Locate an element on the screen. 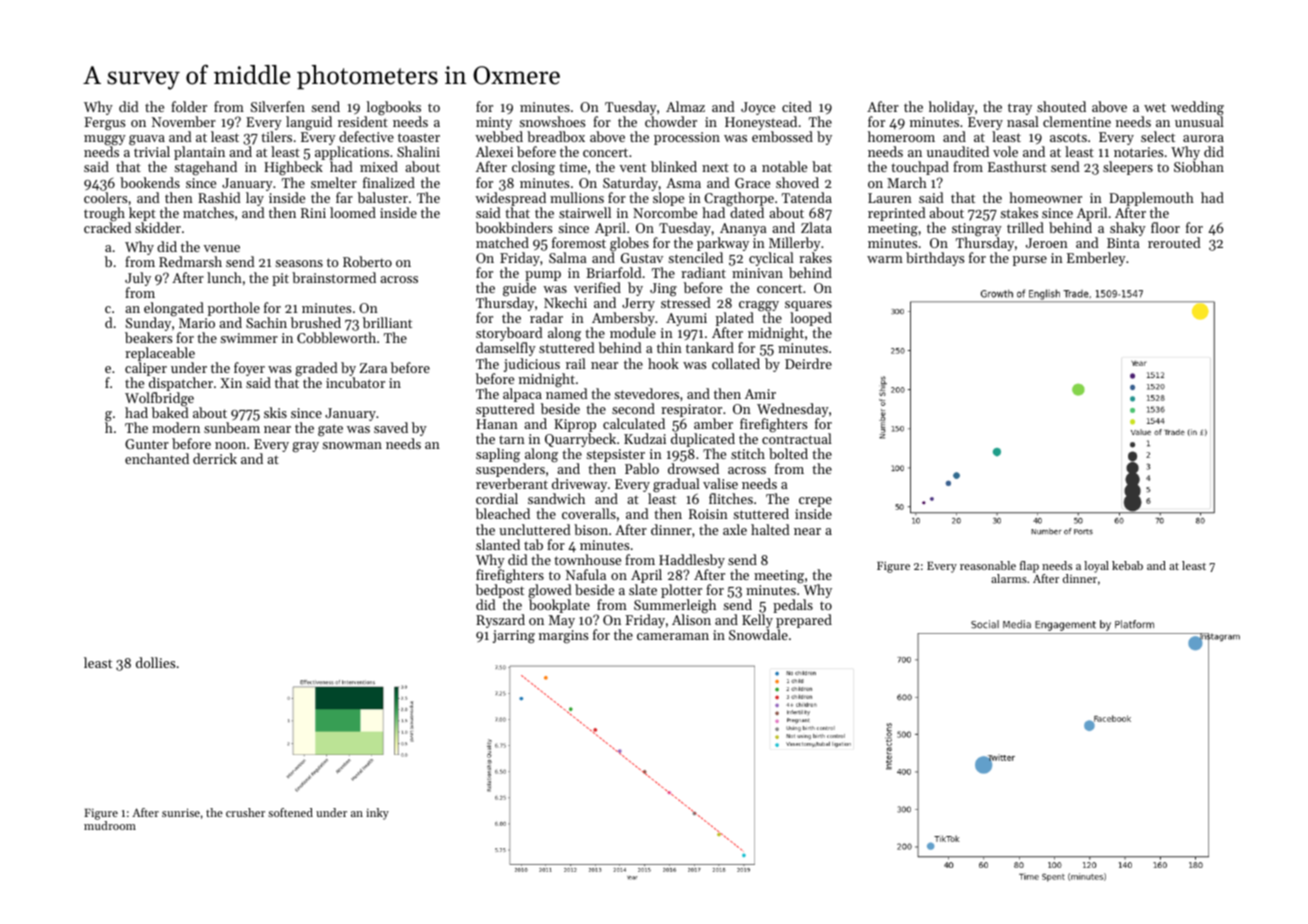 This screenshot has height=924, width=1308. dollies is located at coordinates (155, 662).
